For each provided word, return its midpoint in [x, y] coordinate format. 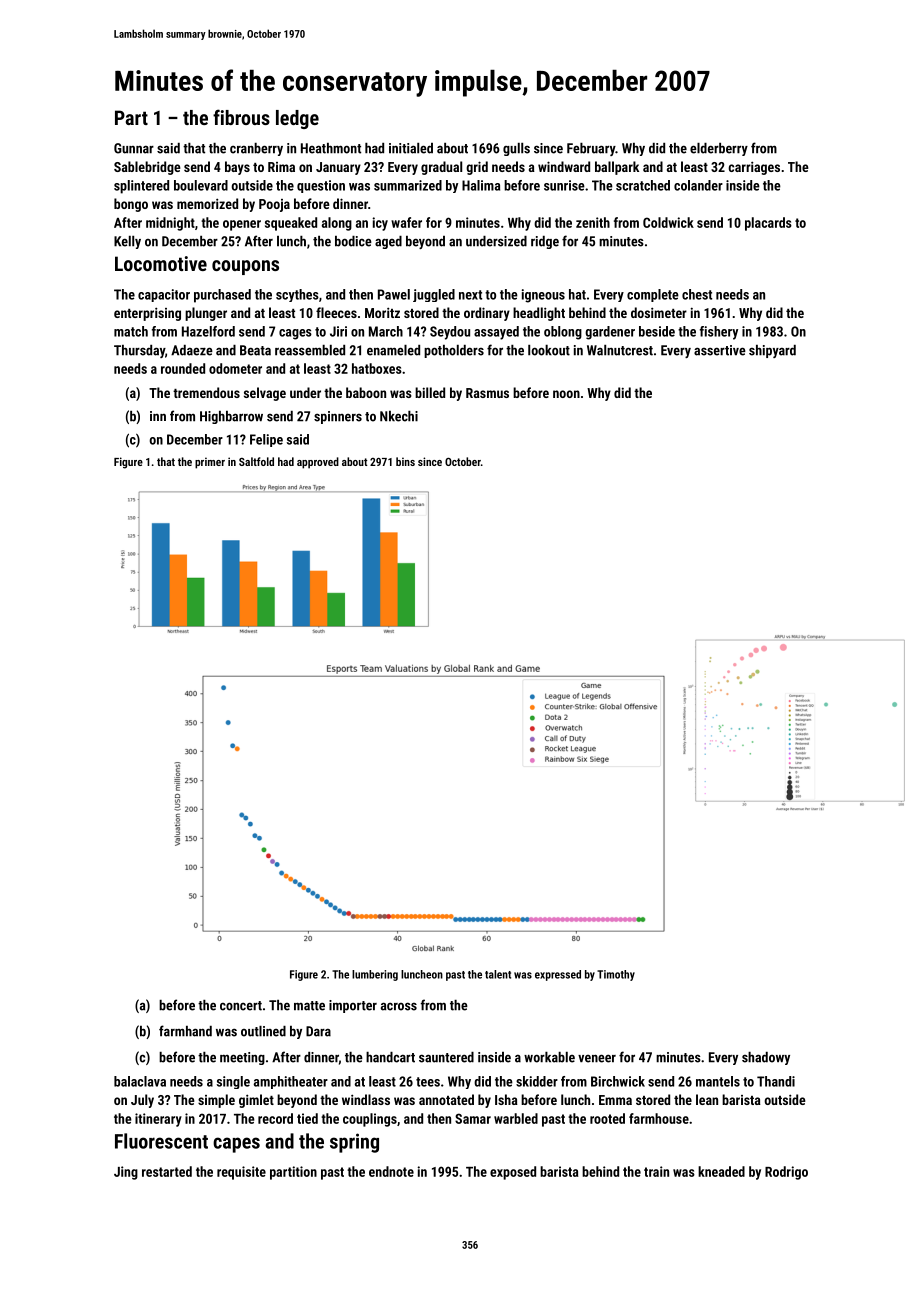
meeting [242, 1058]
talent [498, 974]
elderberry [719, 149]
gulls [516, 149]
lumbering [375, 975]
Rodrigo [786, 1173]
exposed [513, 1173]
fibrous [241, 117]
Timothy [616, 975]
